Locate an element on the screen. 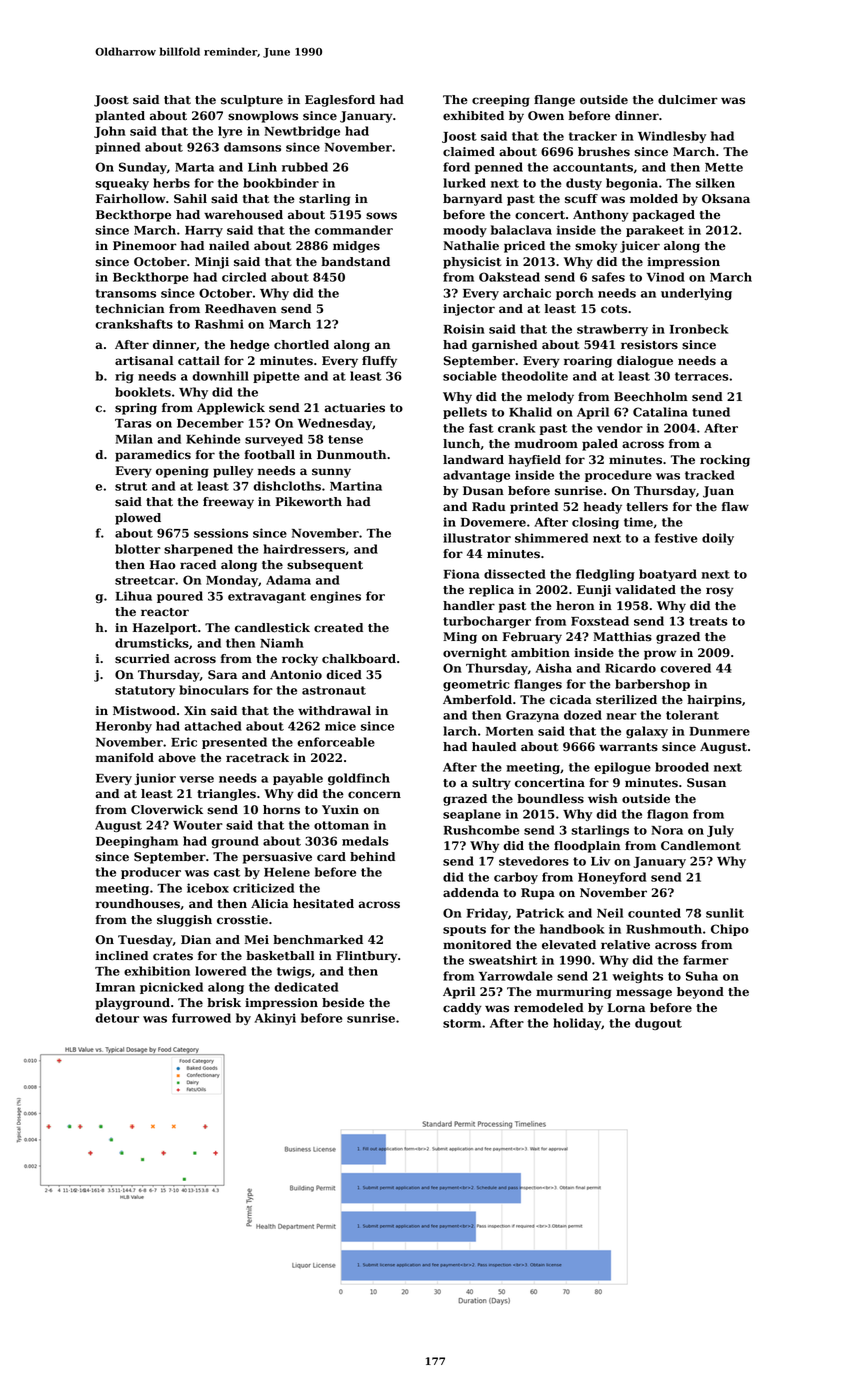  Owen is located at coordinates (546, 116).
